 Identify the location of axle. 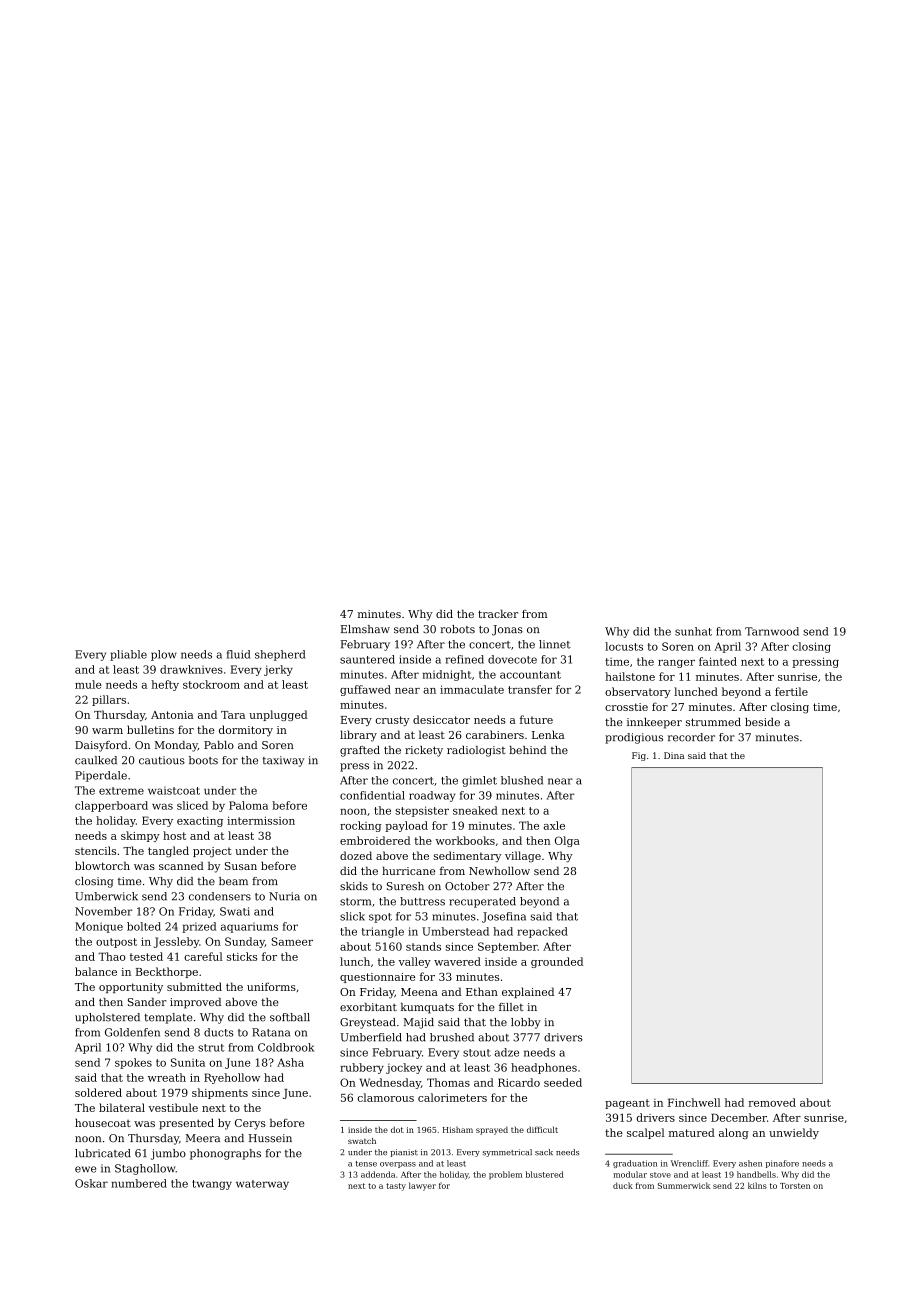
(554, 825).
